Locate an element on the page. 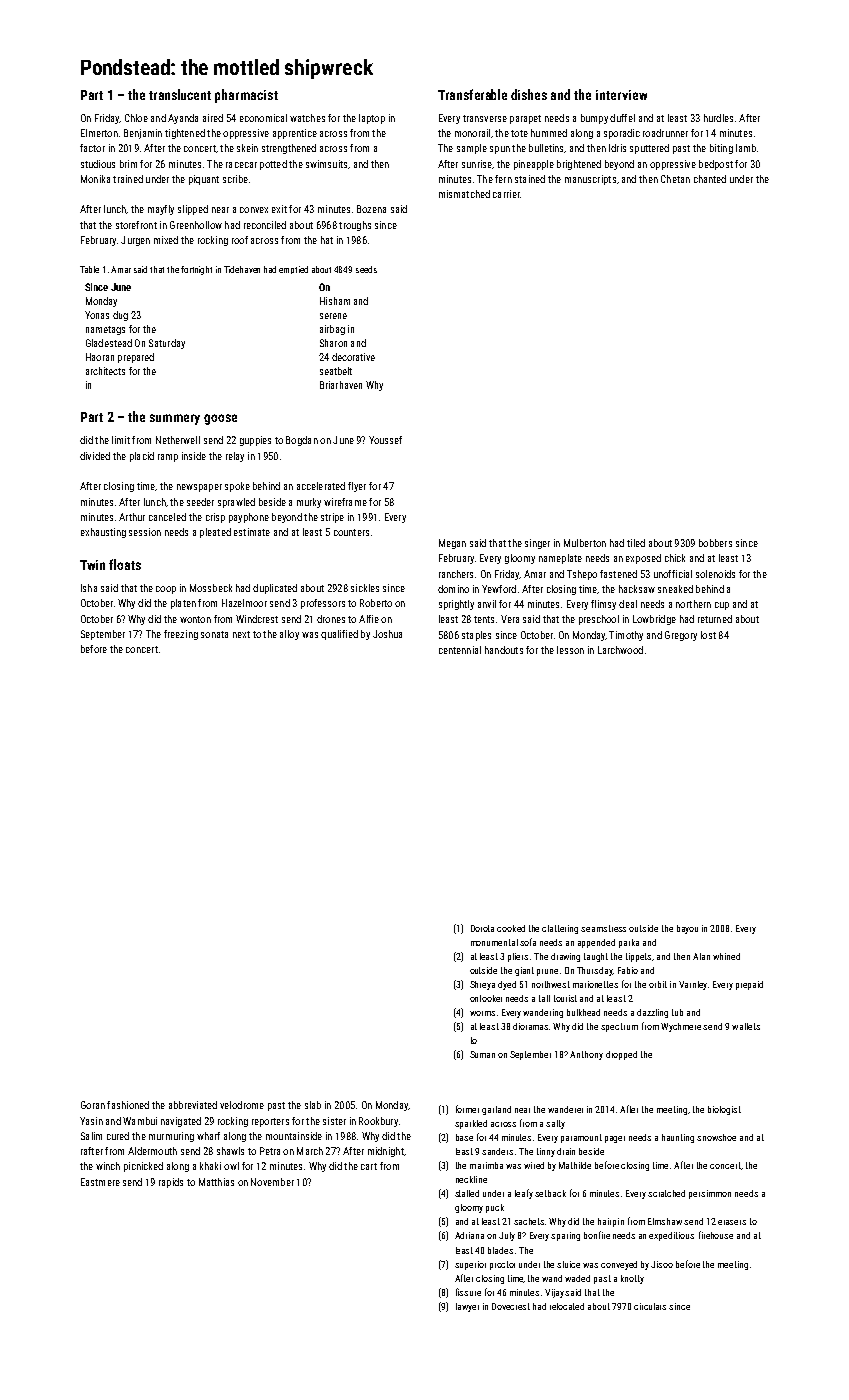  neckline is located at coordinates (471, 1179).
